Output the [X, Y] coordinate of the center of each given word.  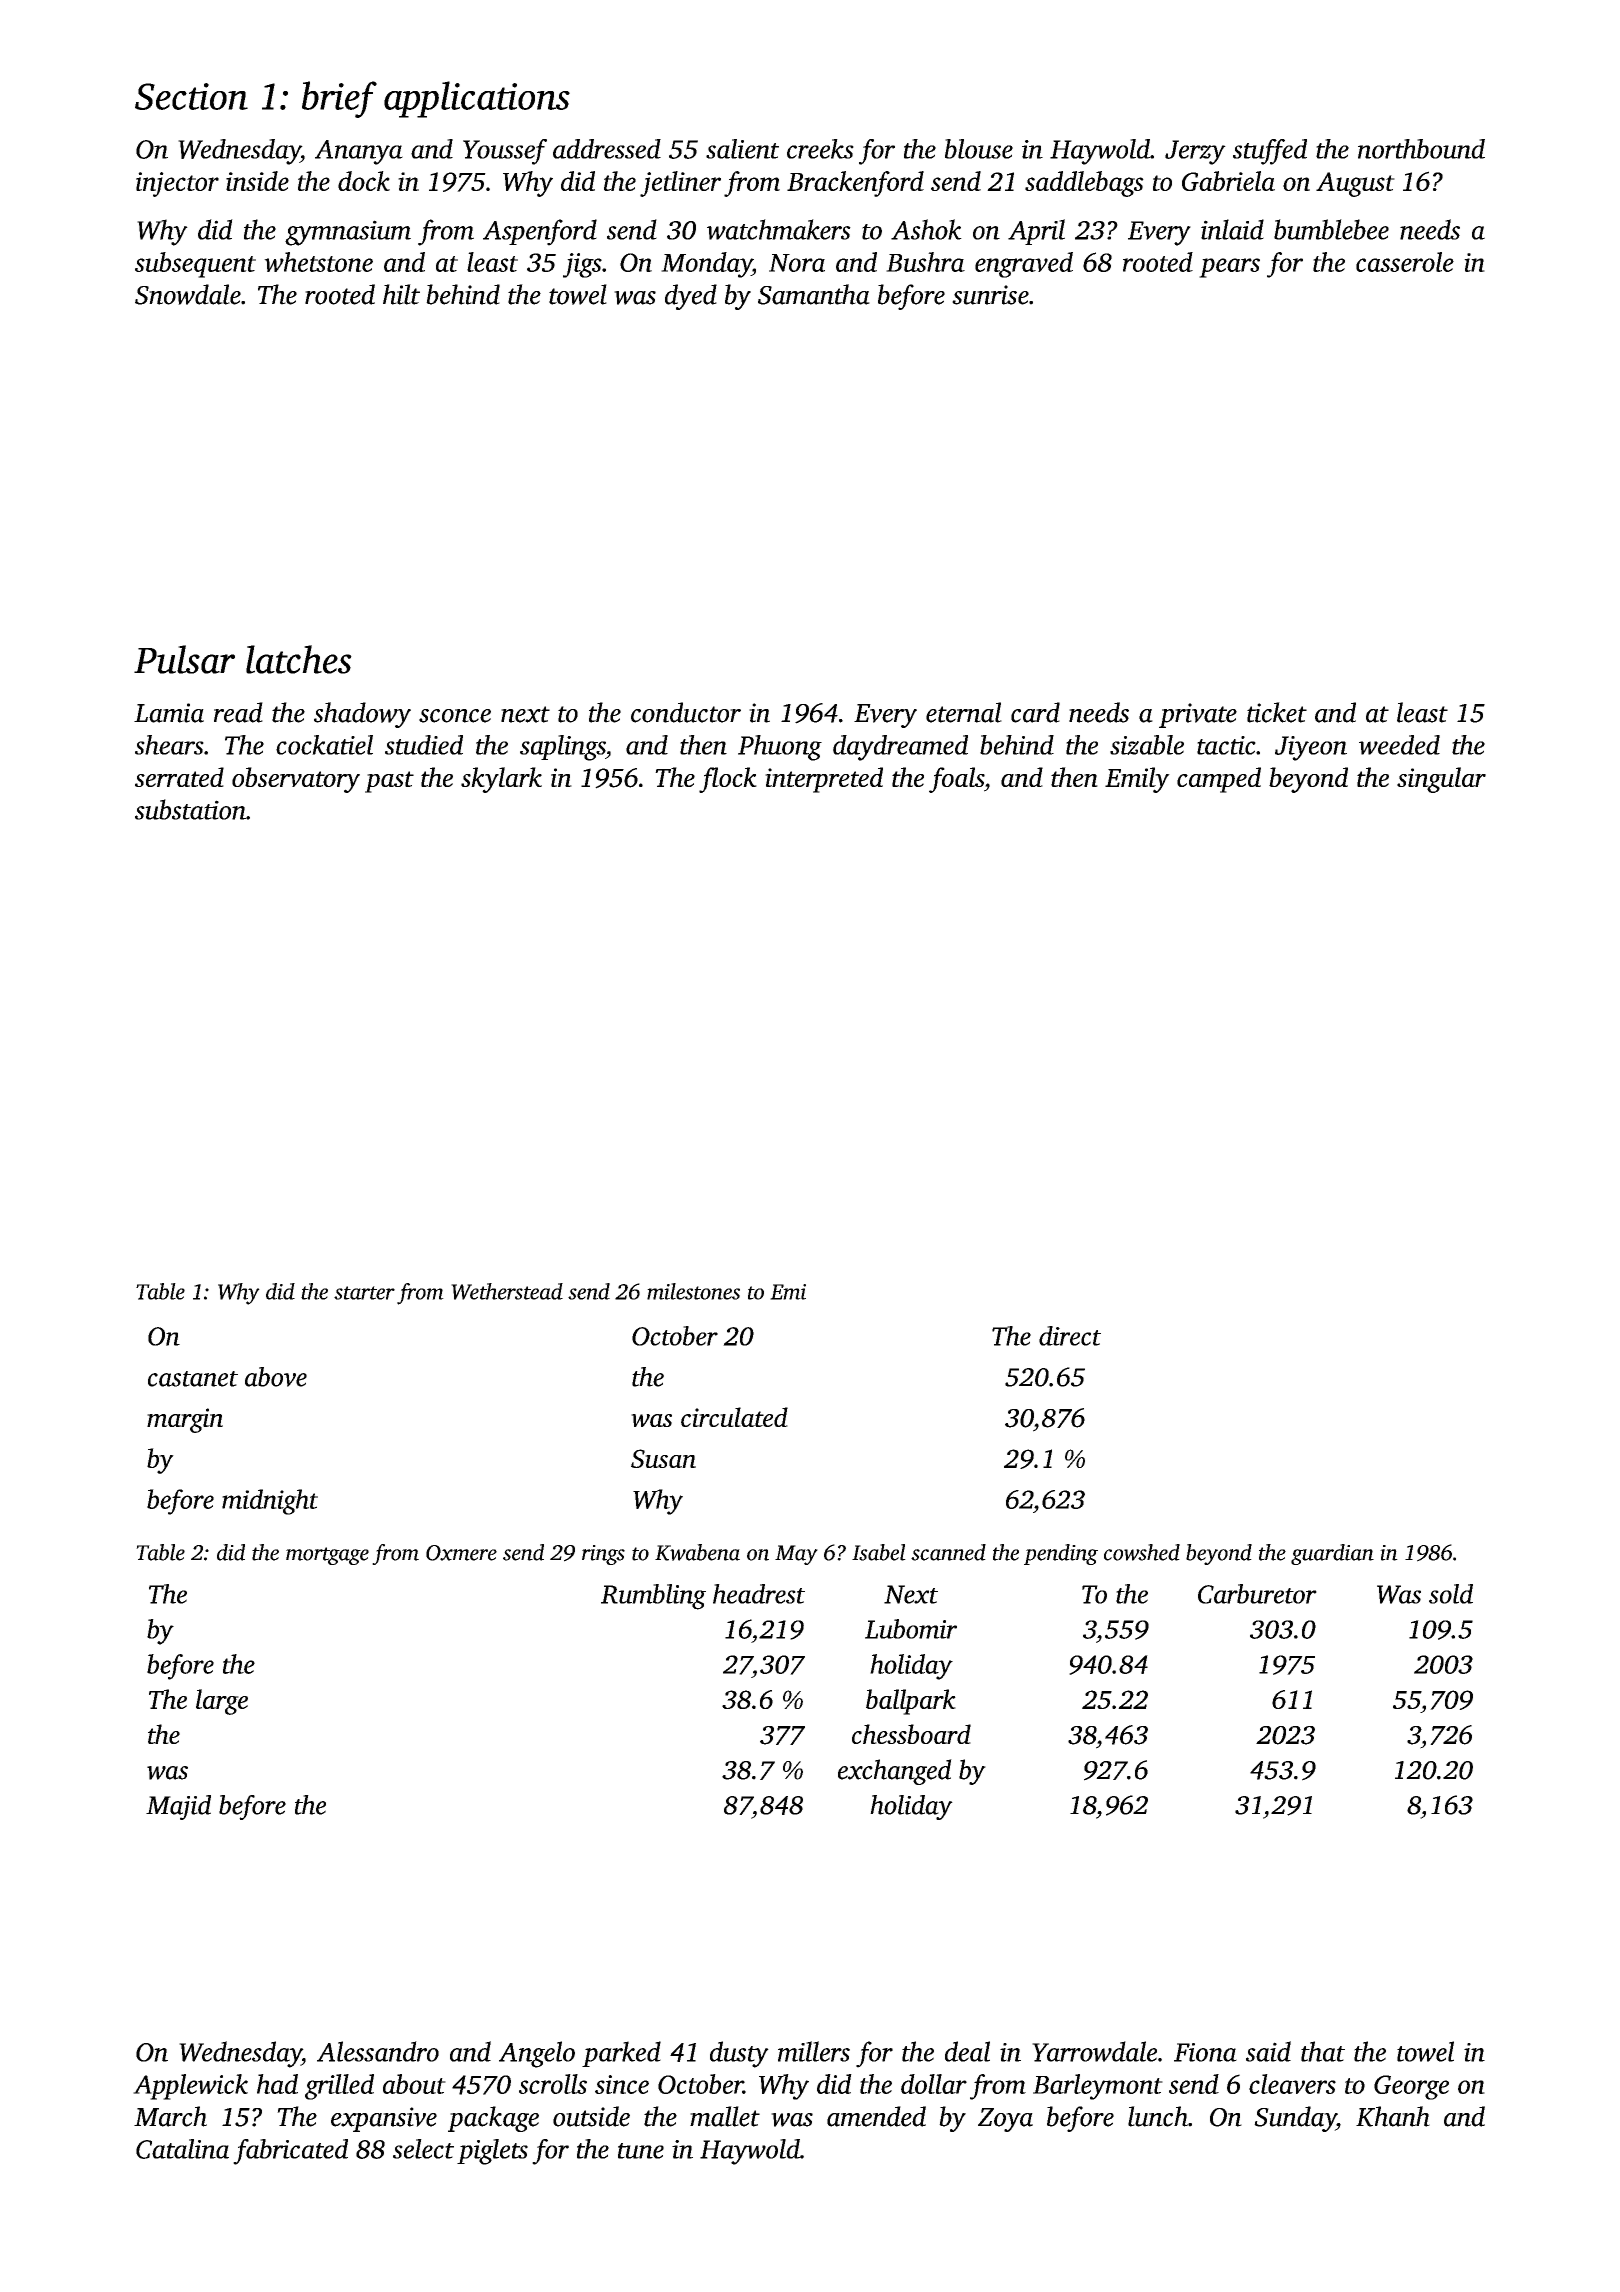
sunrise [990, 295]
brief [339, 99]
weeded [1399, 745]
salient [742, 149]
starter [364, 1293]
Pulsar [184, 659]
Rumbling [653, 1597]
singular [1441, 780]
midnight [270, 1502]
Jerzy [1195, 152]
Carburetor [1257, 1594]
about [414, 2084]
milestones [693, 1291]
